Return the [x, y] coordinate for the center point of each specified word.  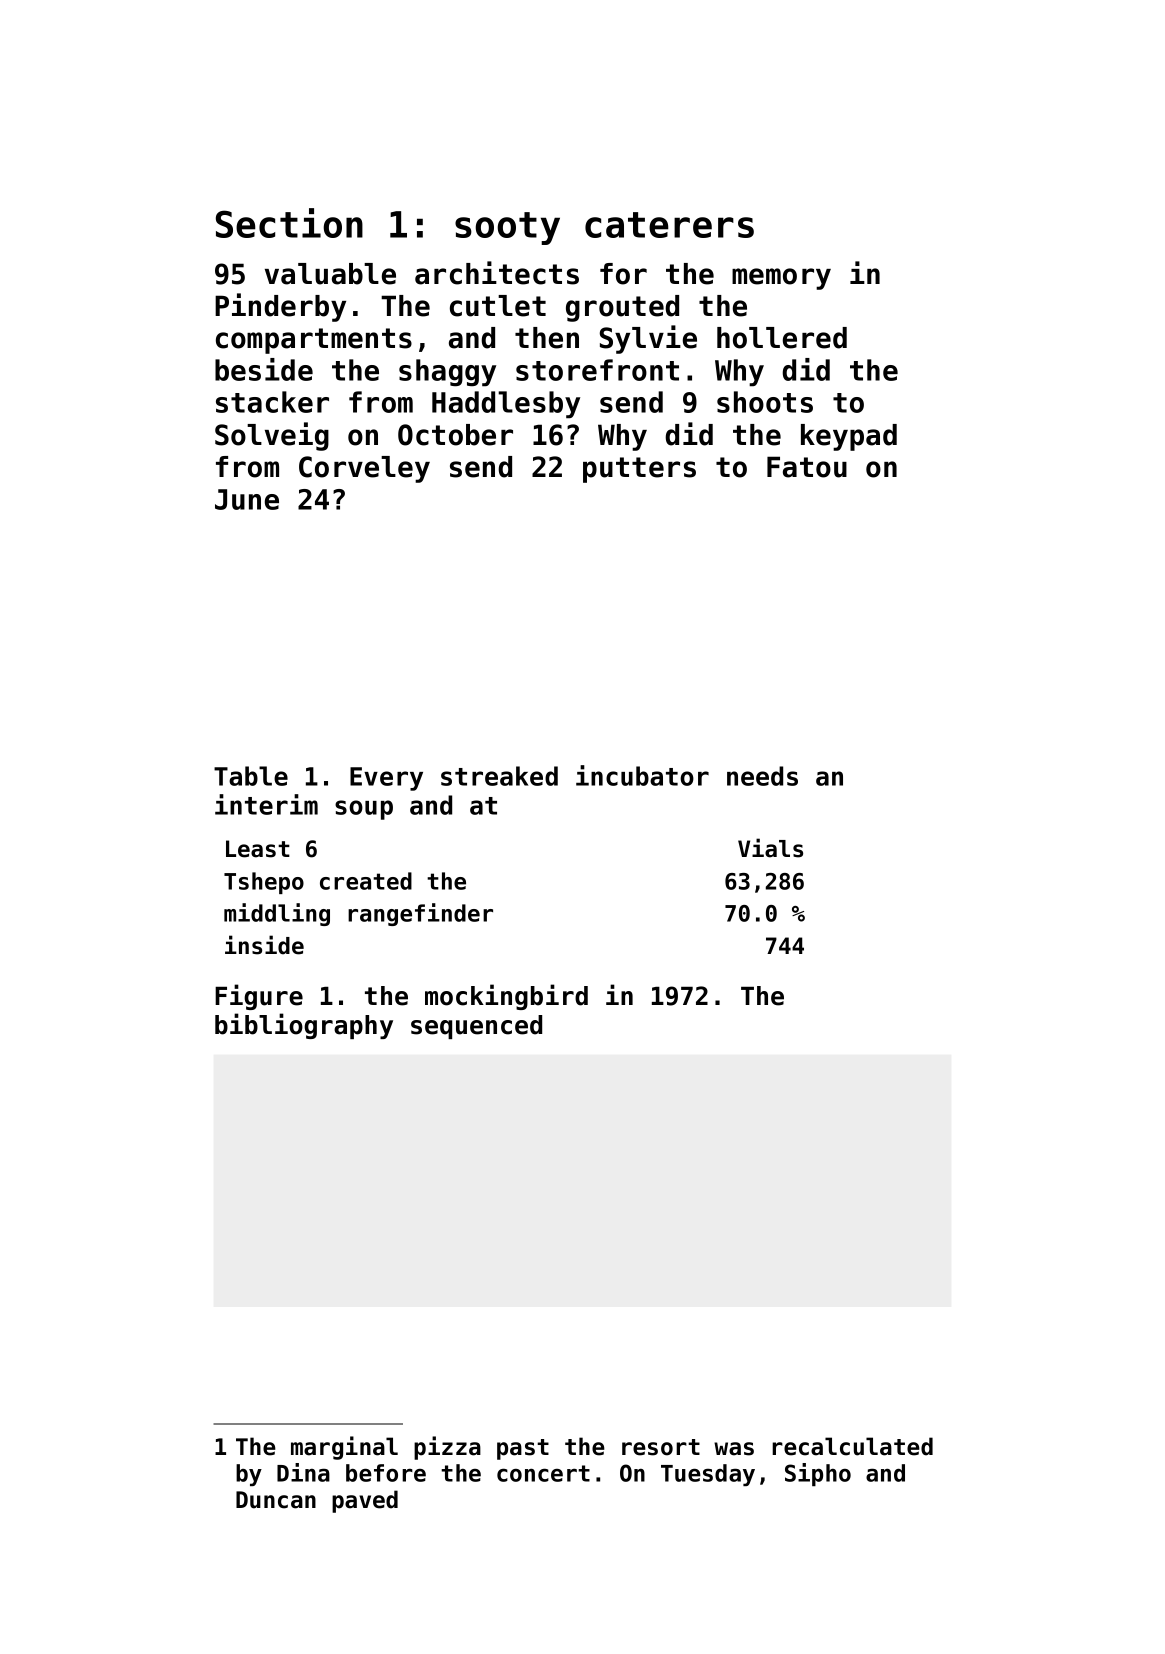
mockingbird [506, 997]
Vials [770, 848]
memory [781, 279]
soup [364, 810]
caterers [669, 225]
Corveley [364, 469]
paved [365, 1501]
